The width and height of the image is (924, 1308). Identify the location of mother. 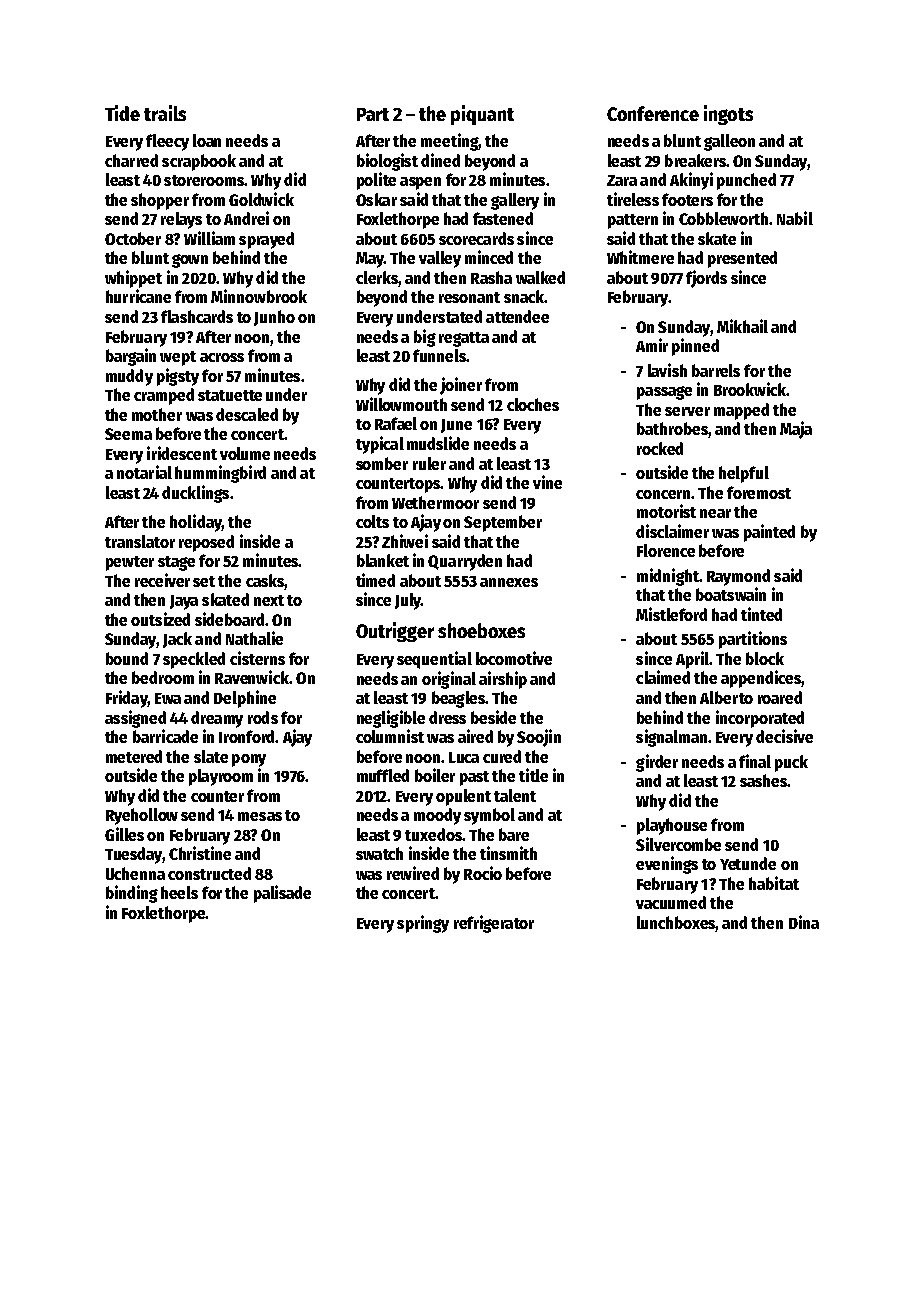
(157, 414).
